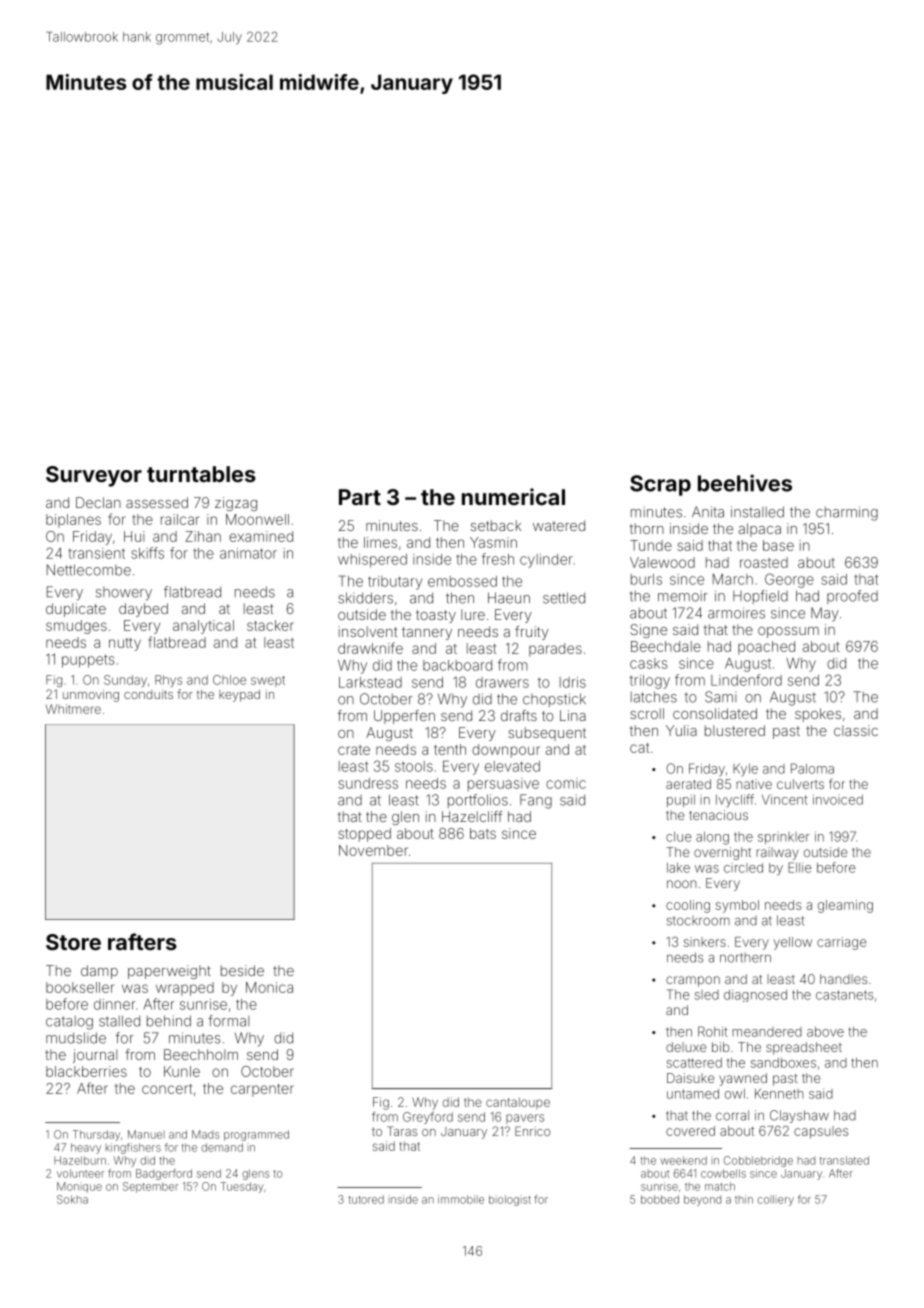  What do you see at coordinates (698, 921) in the screenshot?
I see `stockroom` at bounding box center [698, 921].
